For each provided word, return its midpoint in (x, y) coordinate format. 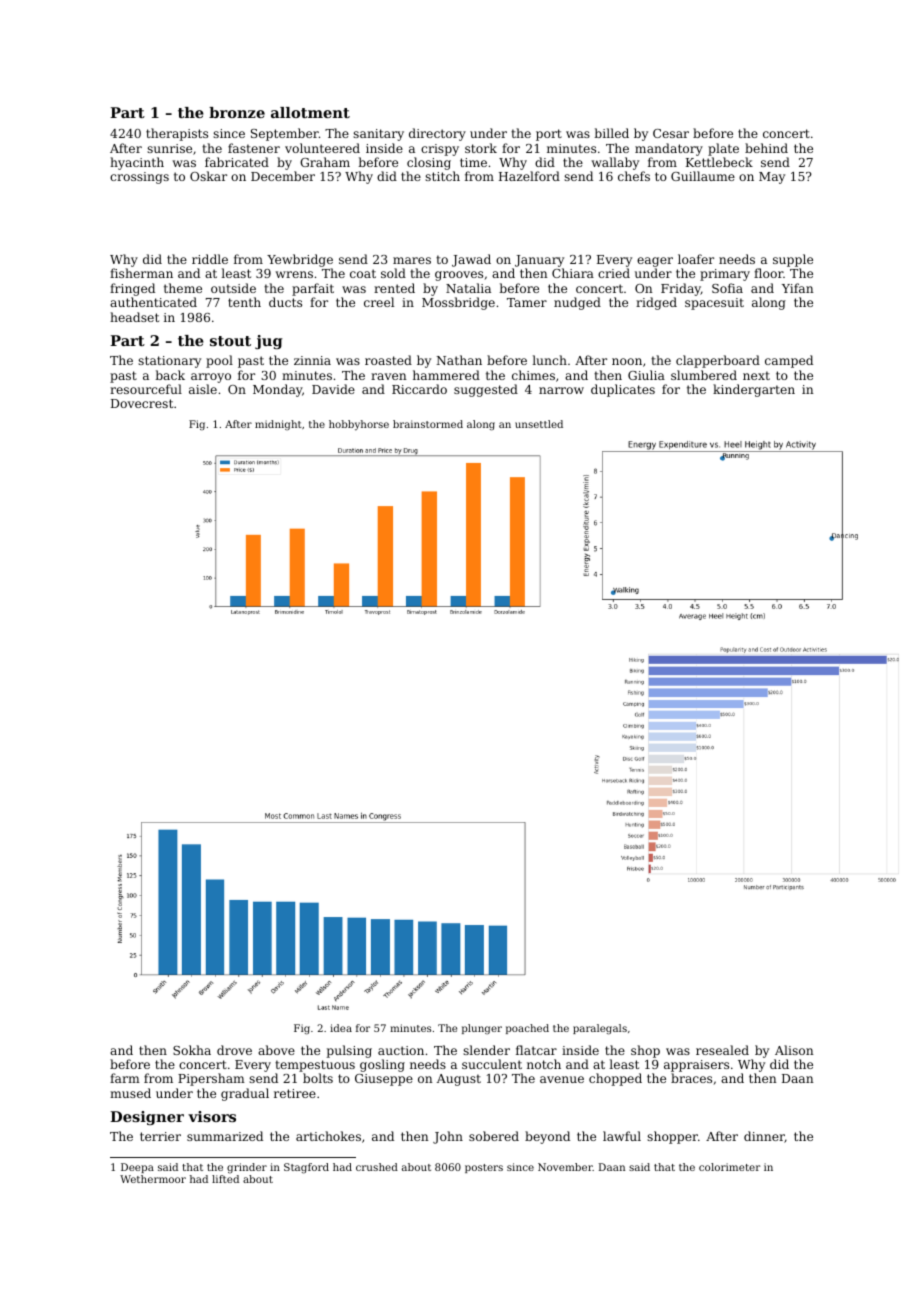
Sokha (192, 1050)
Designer (147, 1118)
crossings (139, 178)
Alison (794, 1050)
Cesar (671, 133)
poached (527, 1029)
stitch (442, 176)
